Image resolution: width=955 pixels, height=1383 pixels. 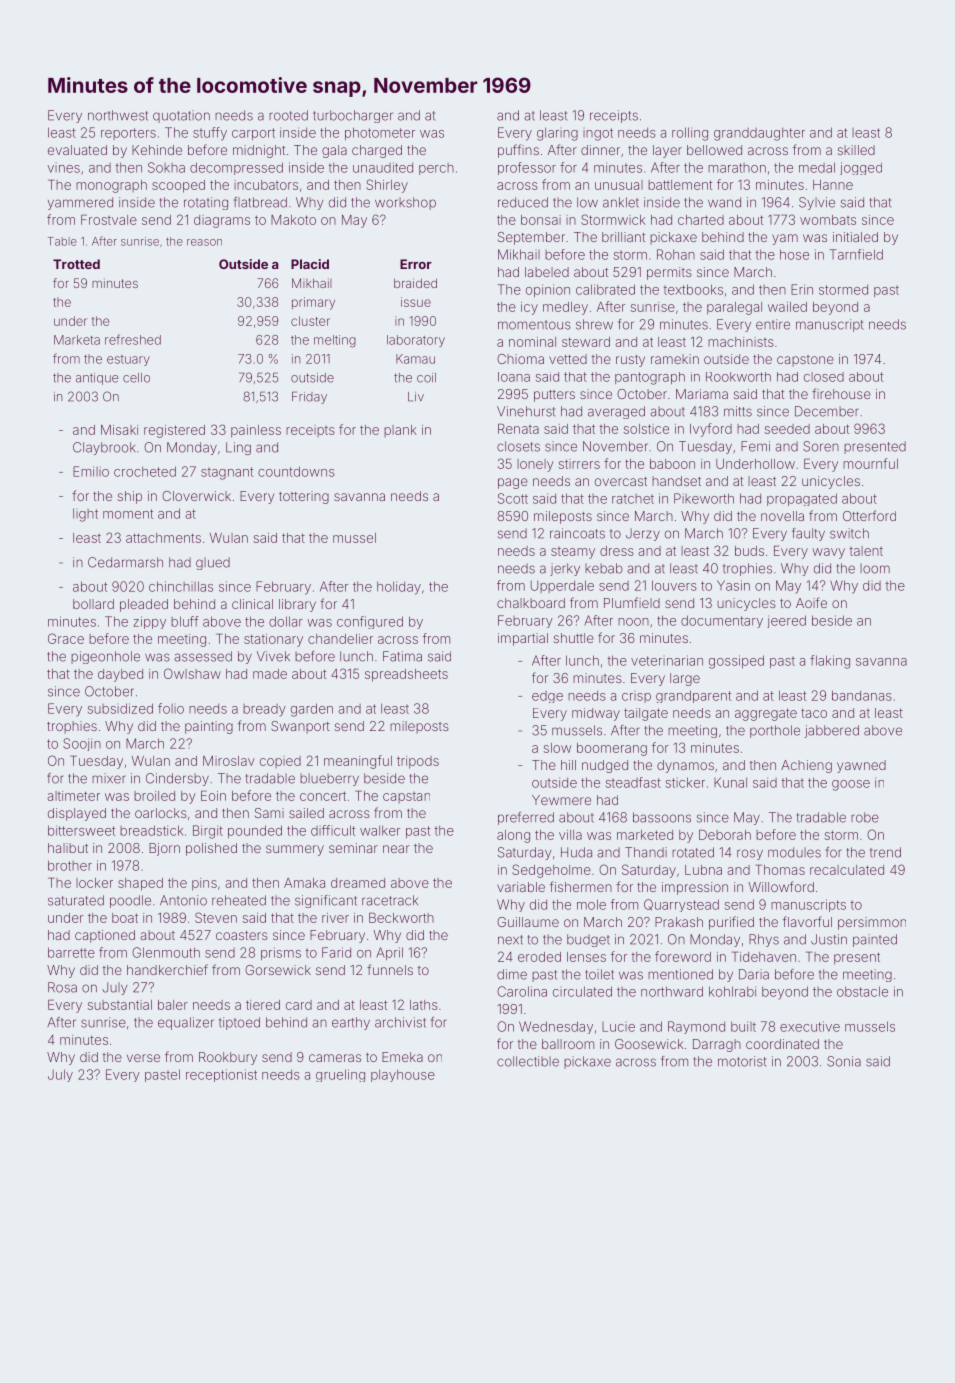 I want to click on puffins, so click(x=518, y=151).
